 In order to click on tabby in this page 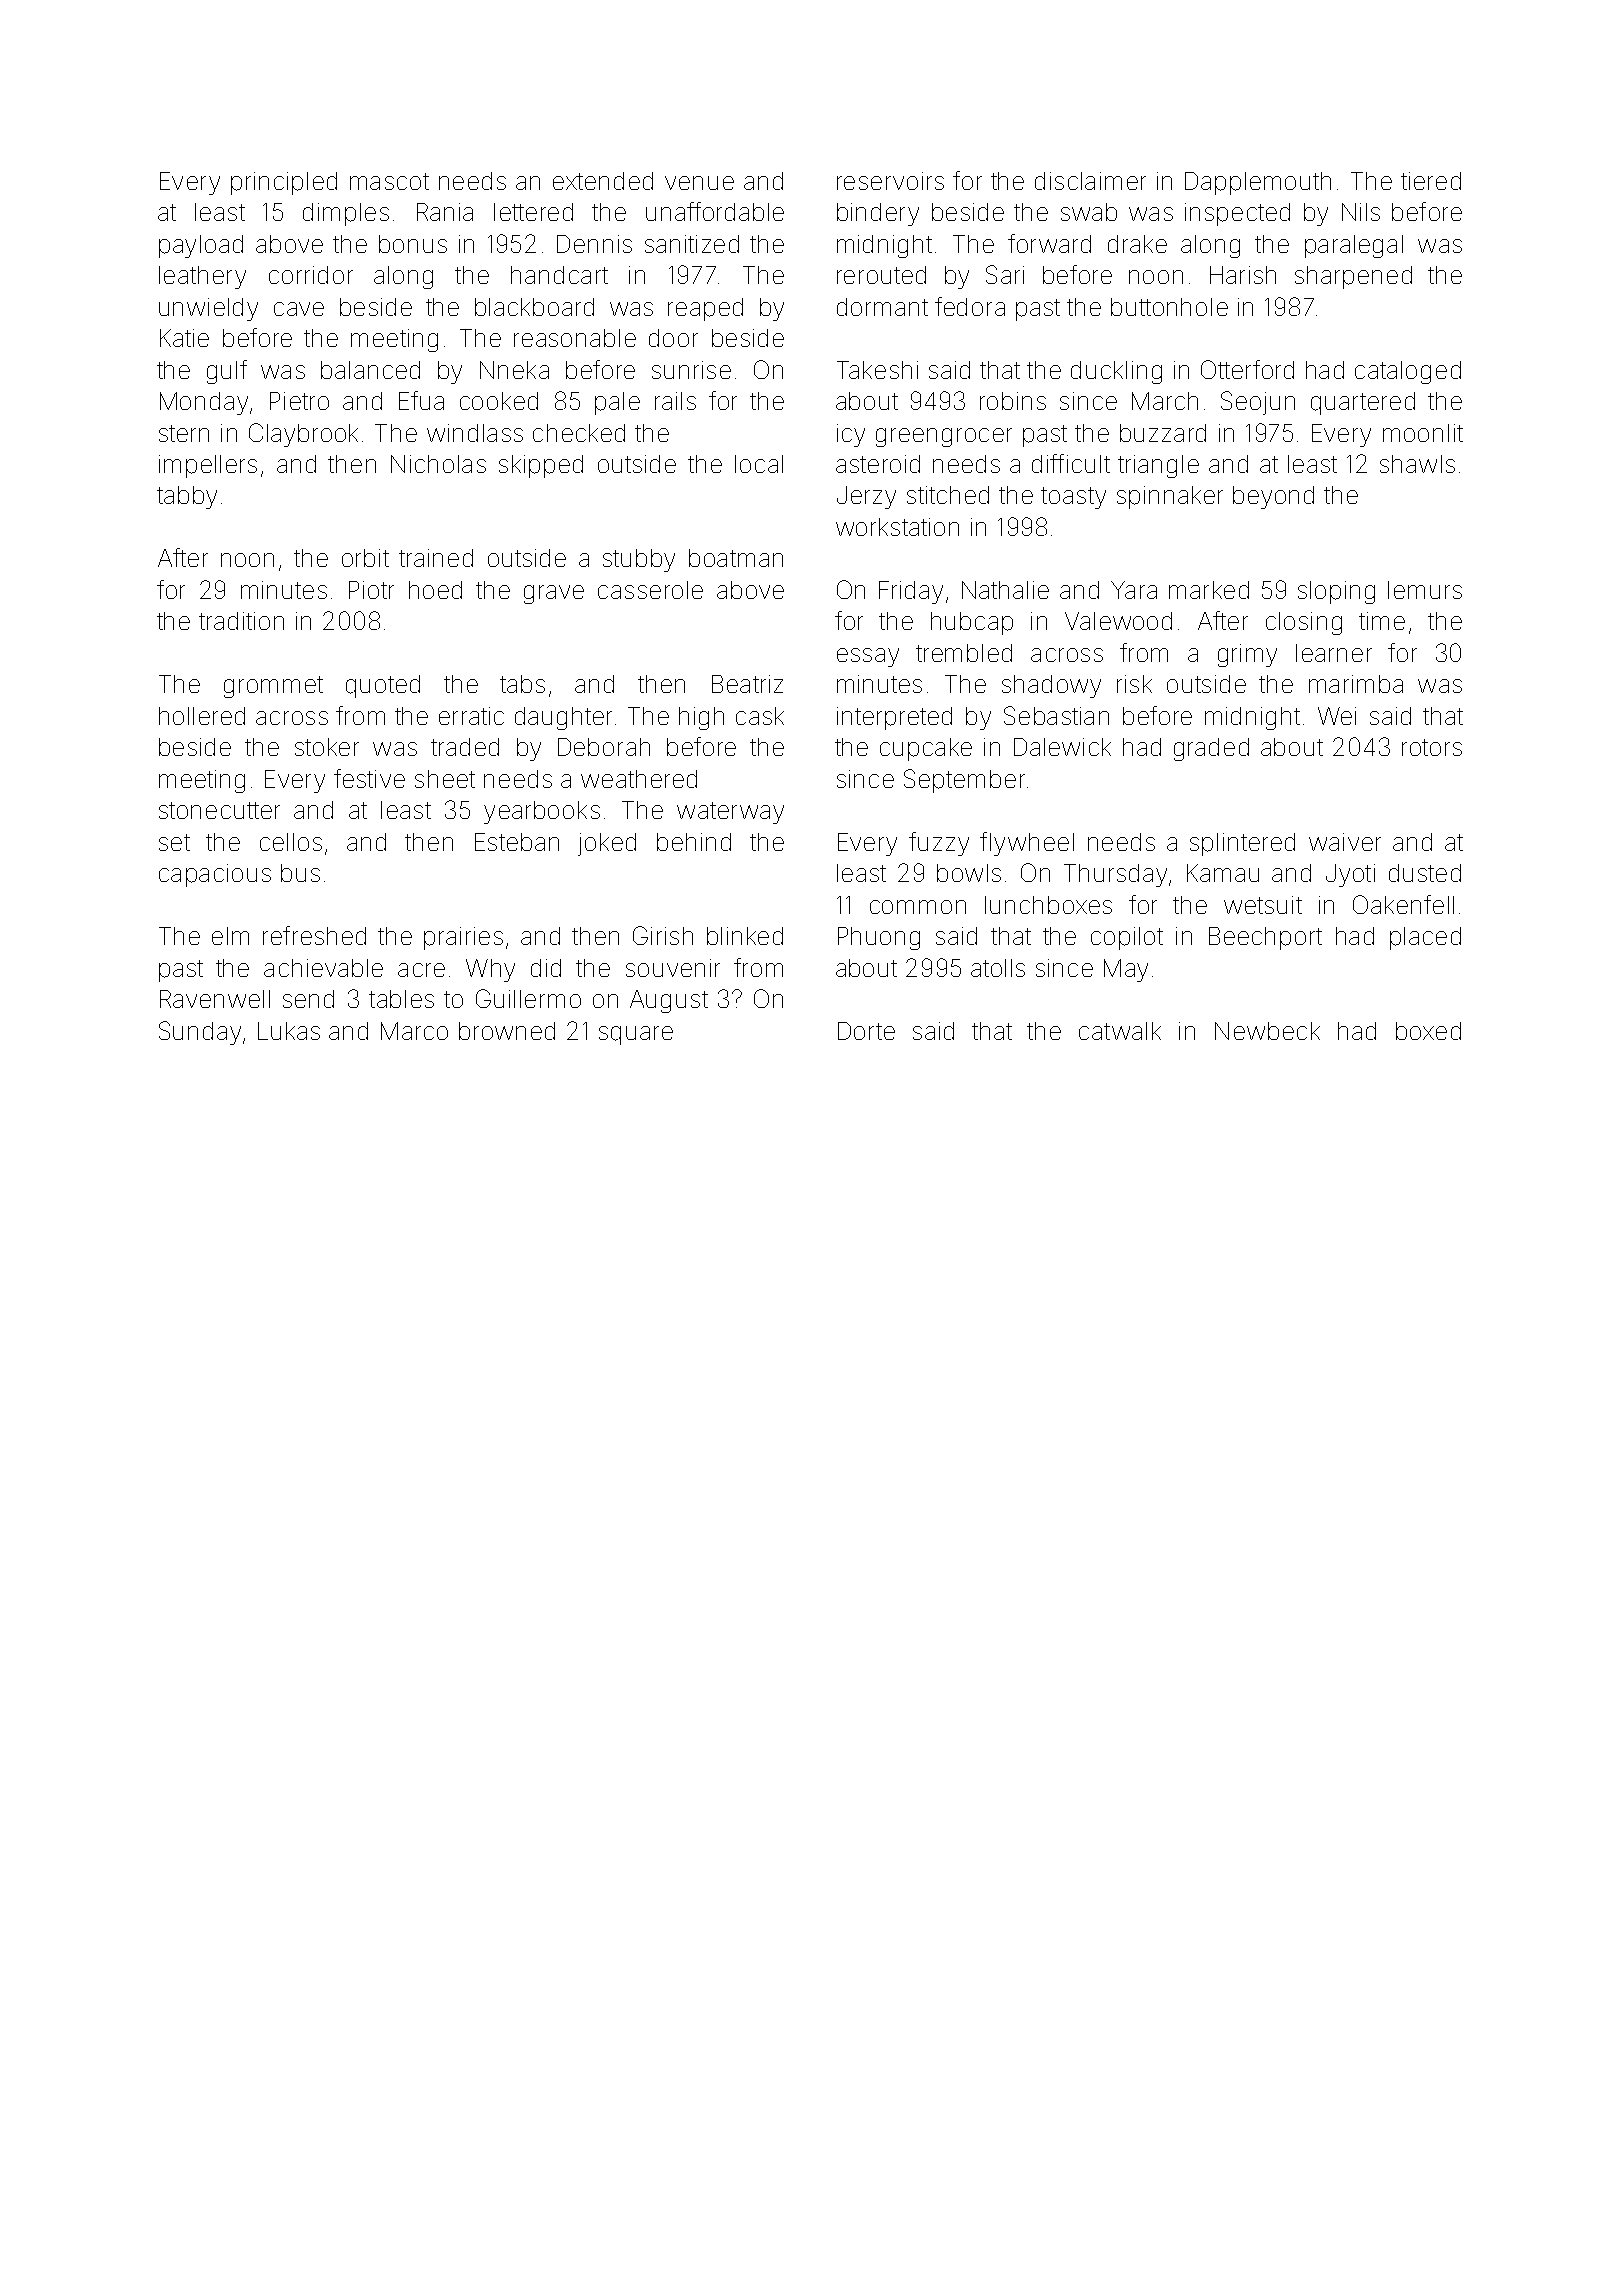, I will do `click(187, 497)`.
